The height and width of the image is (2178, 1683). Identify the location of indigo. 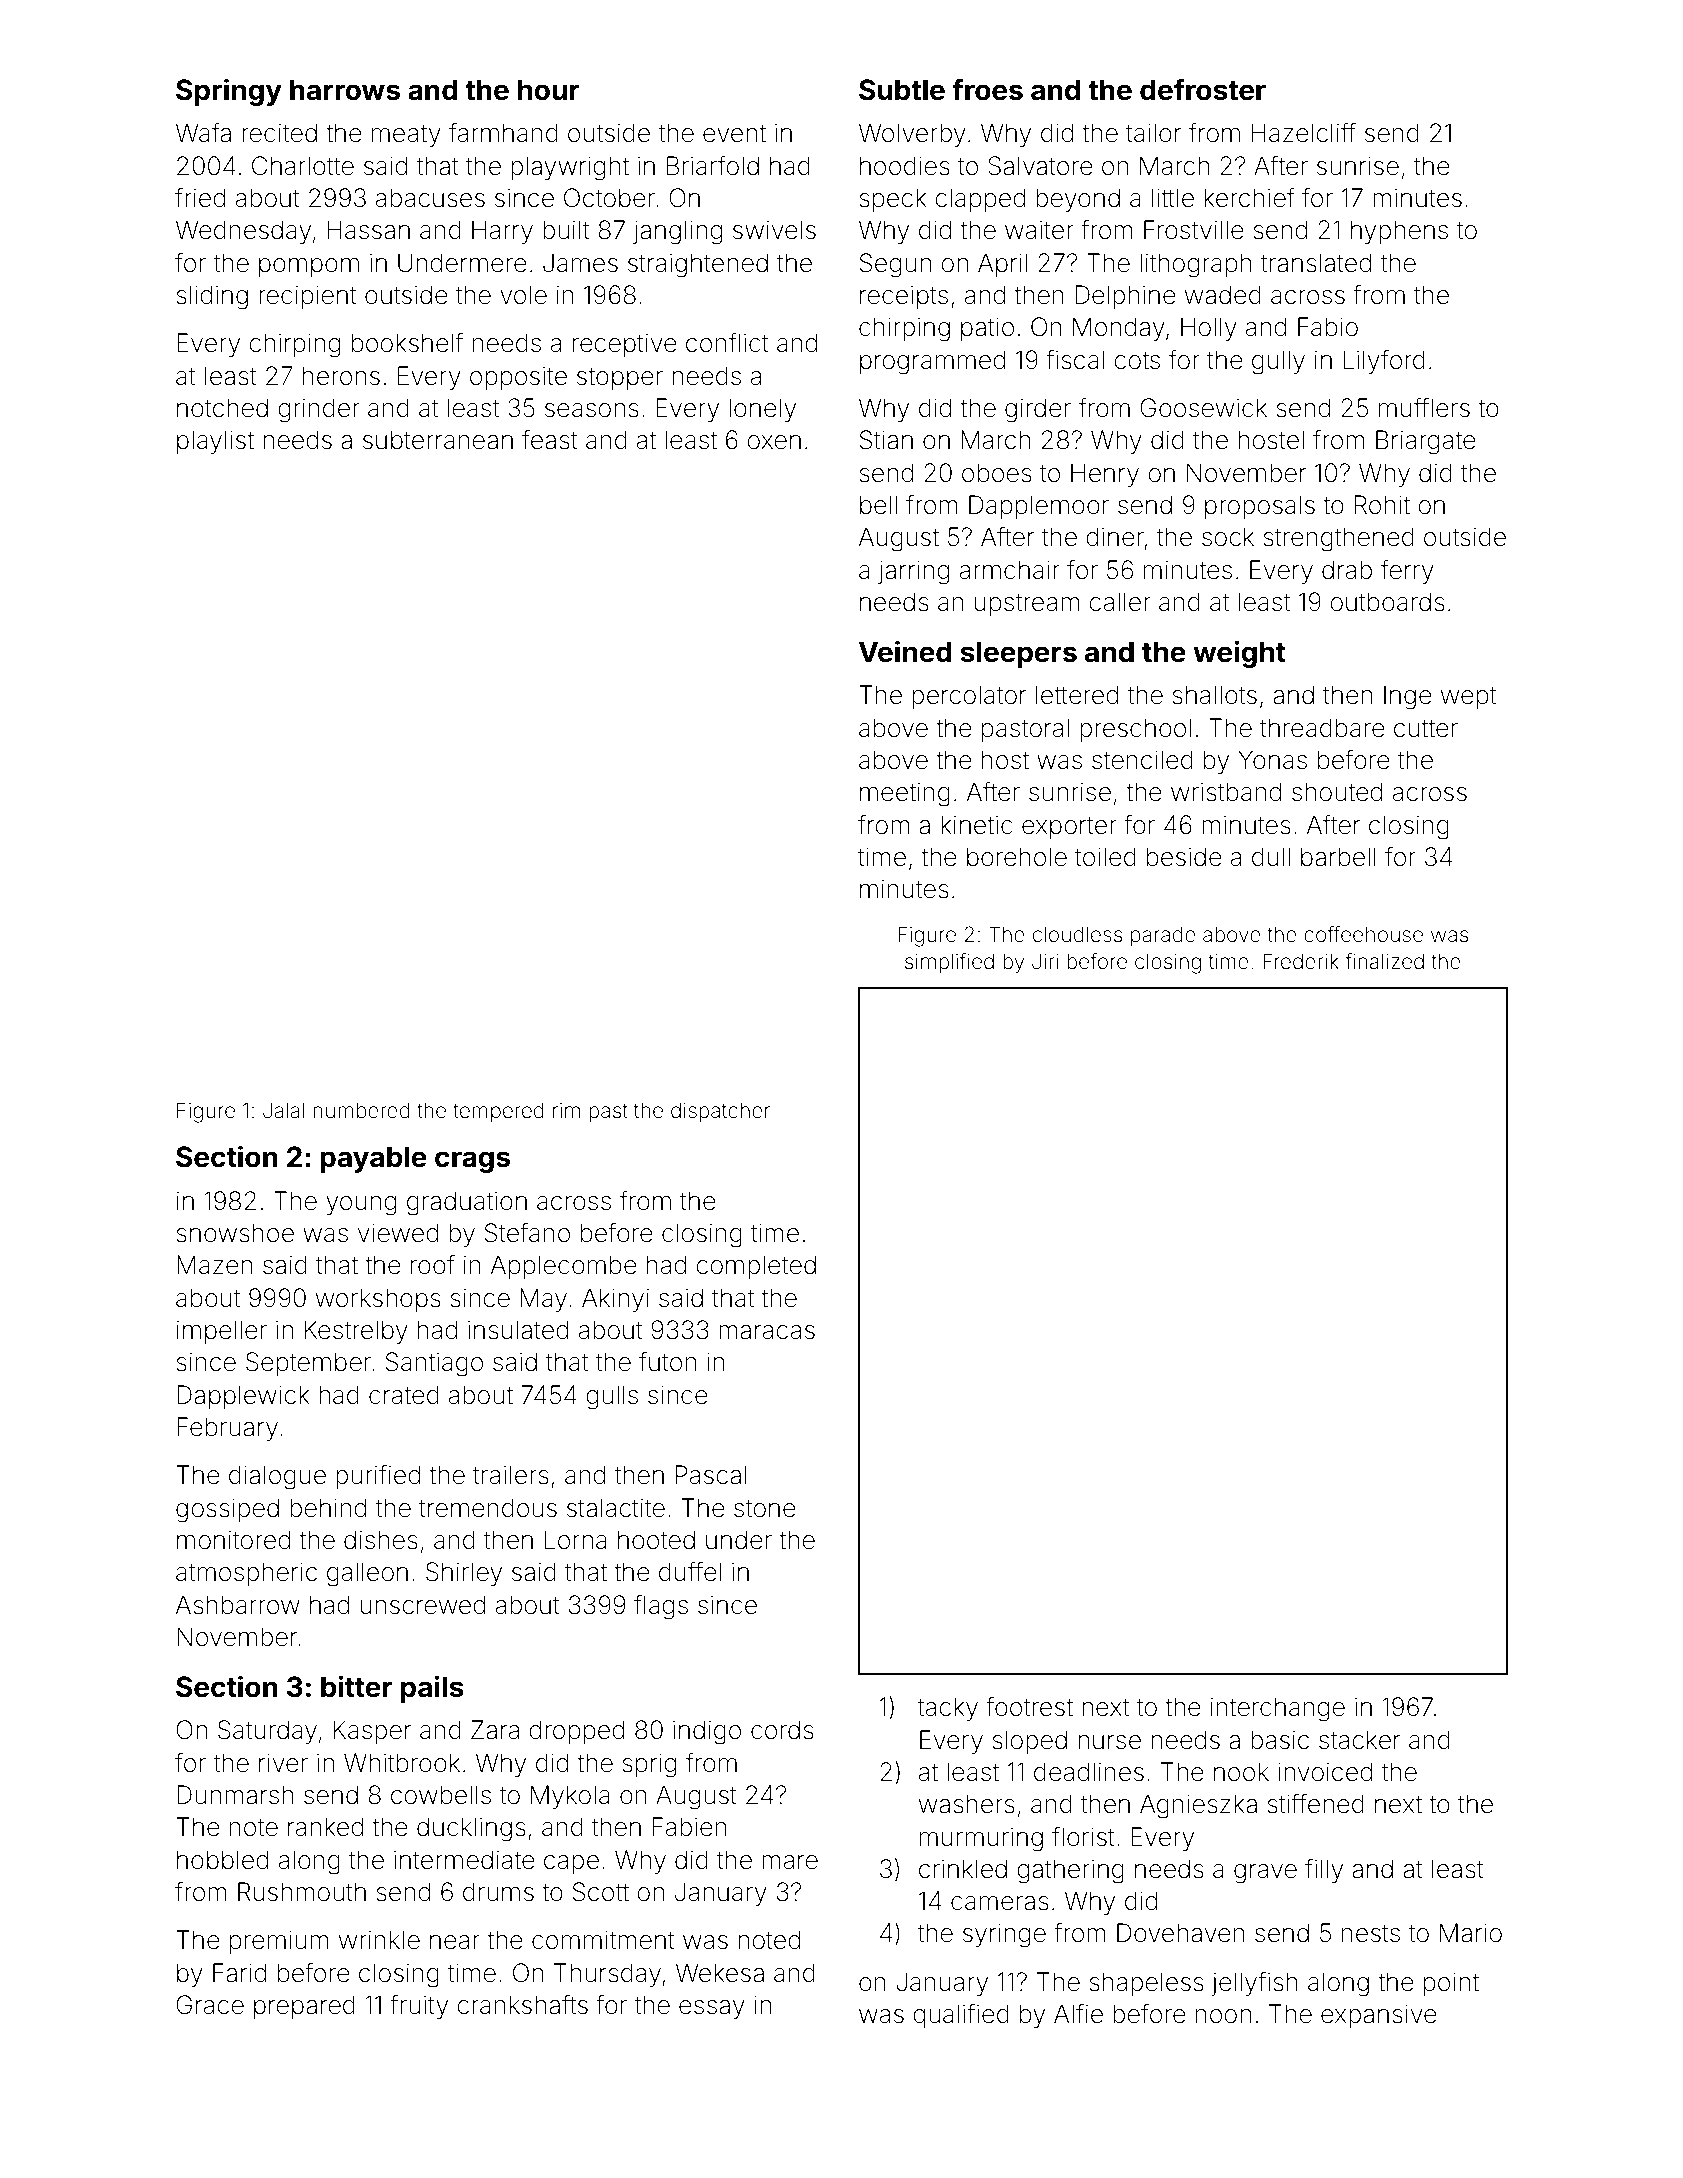
(707, 1732).
